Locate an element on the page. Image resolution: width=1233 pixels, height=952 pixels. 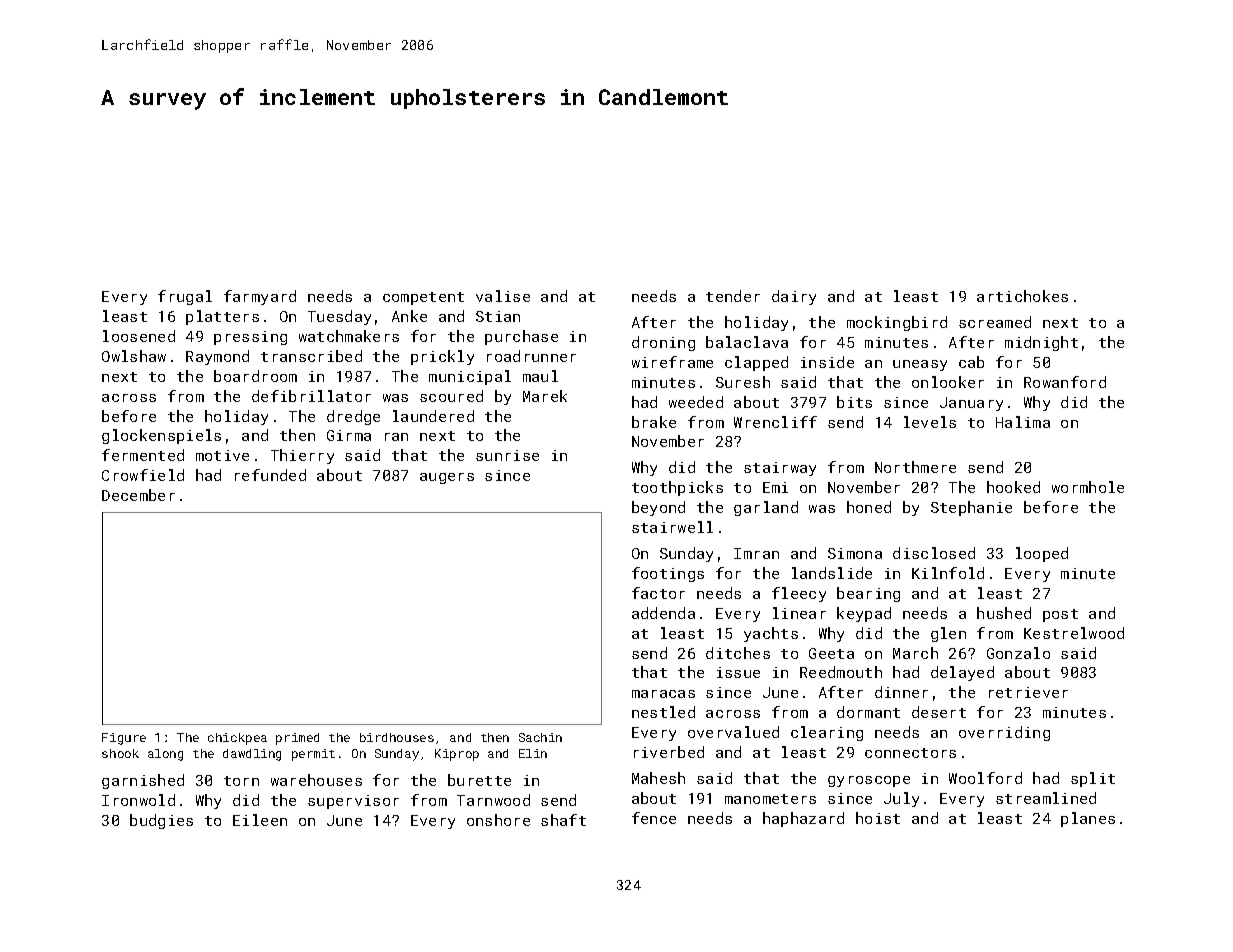
wireframe is located at coordinates (672, 362).
